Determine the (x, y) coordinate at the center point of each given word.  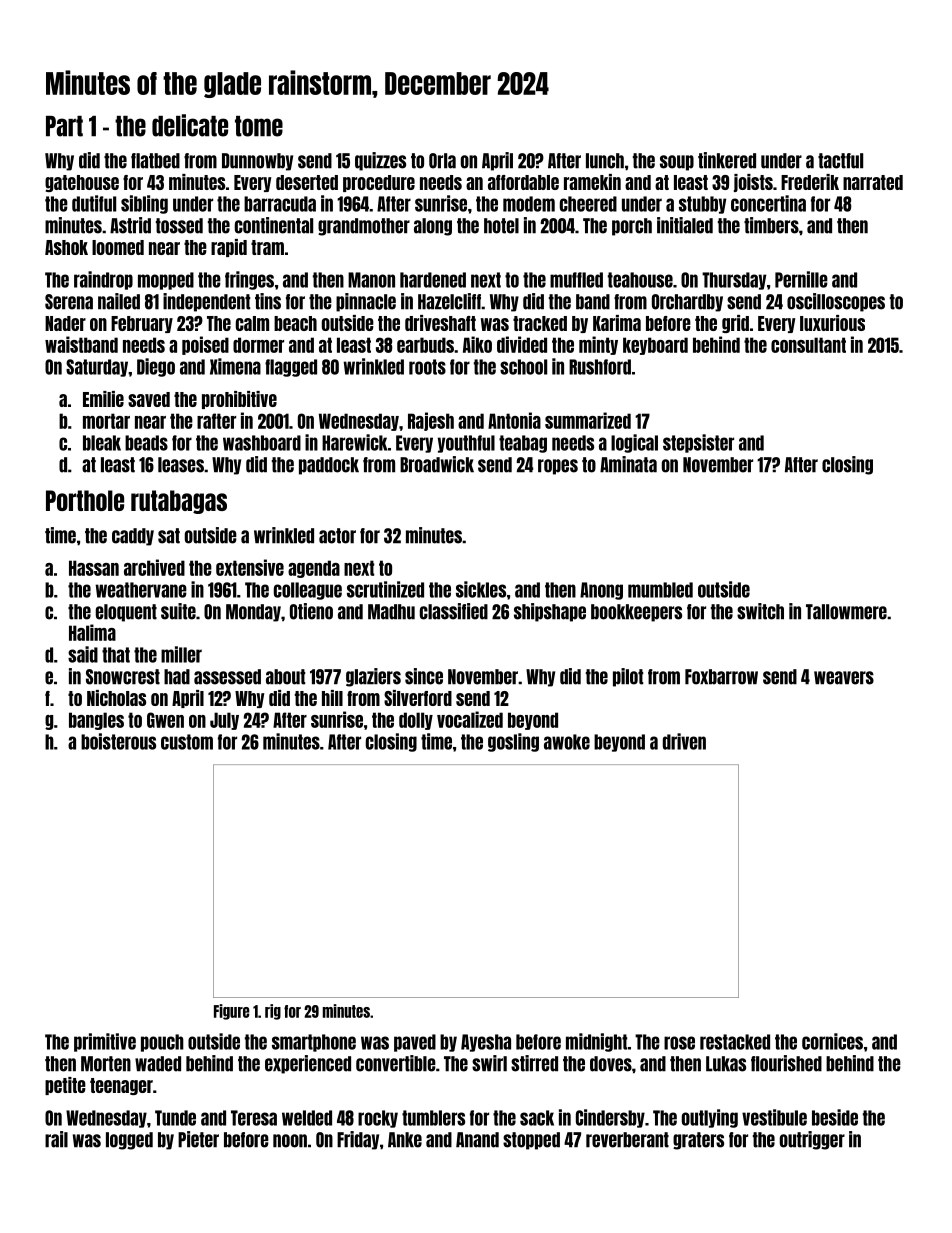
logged (129, 1141)
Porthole (85, 500)
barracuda (280, 204)
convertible (396, 1063)
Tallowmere (846, 612)
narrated (873, 182)
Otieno (311, 611)
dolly (416, 721)
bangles (96, 721)
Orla (442, 161)
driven (684, 741)
